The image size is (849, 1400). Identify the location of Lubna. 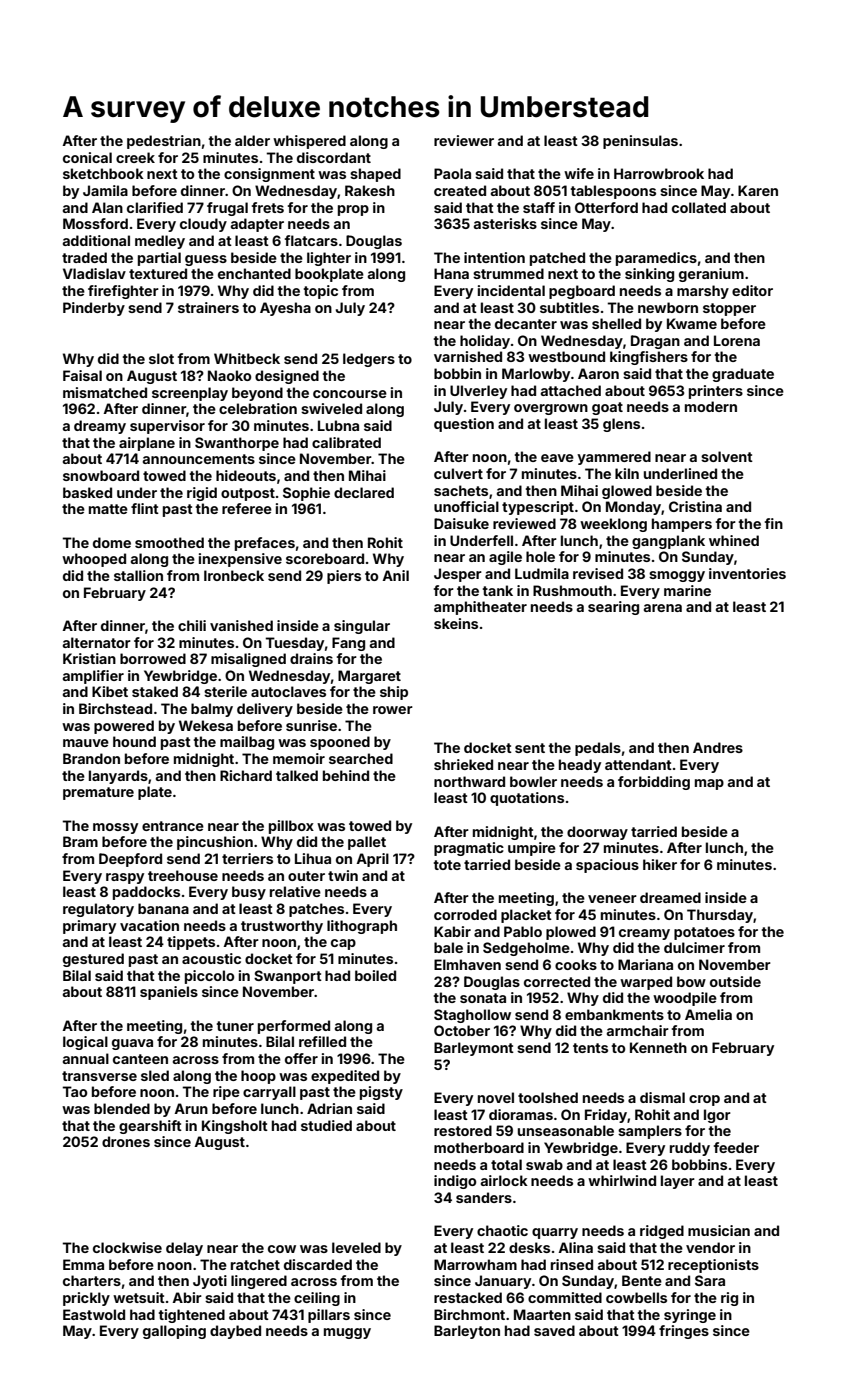
(338, 425).
